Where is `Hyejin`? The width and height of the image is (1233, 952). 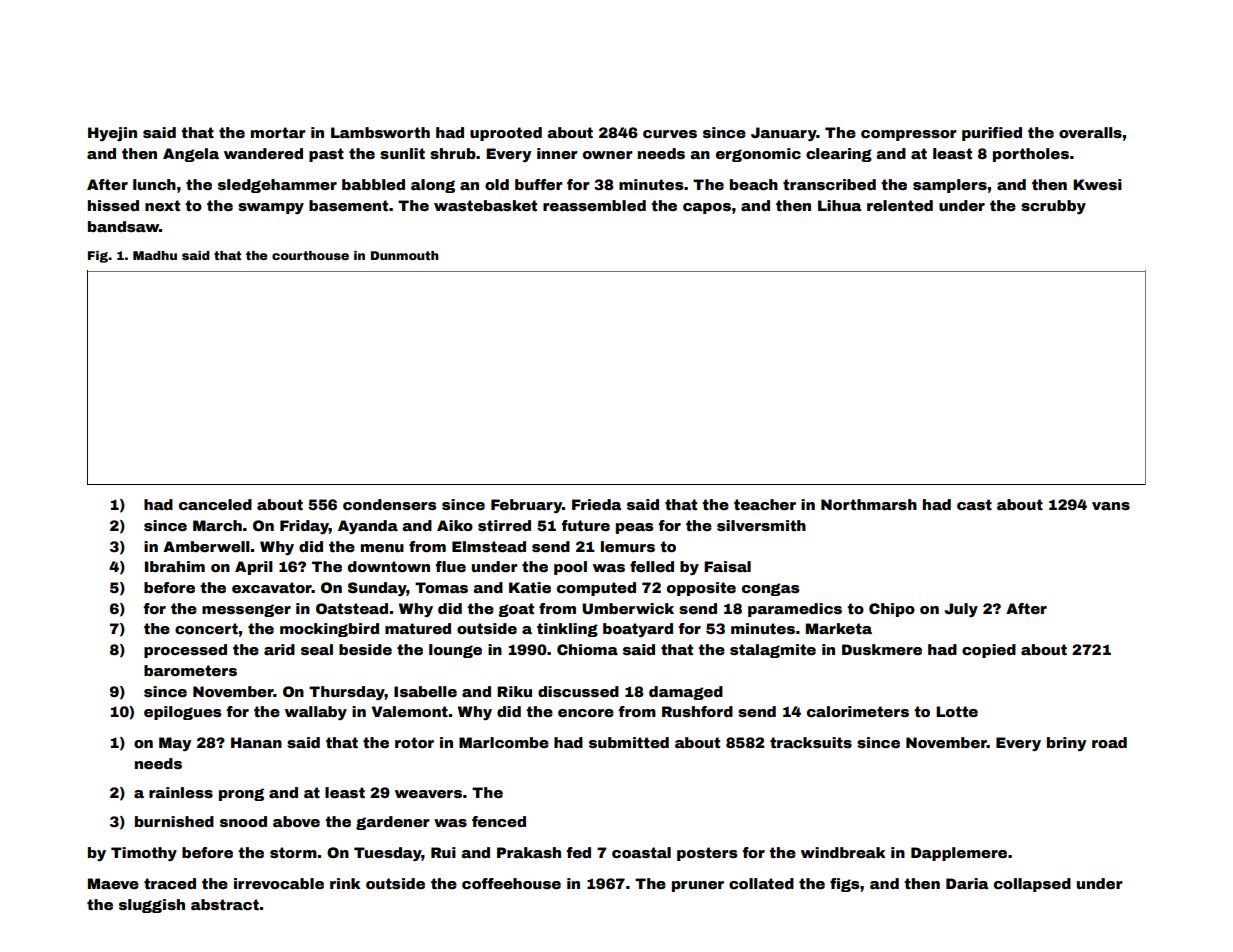
Hyejin is located at coordinates (112, 134).
